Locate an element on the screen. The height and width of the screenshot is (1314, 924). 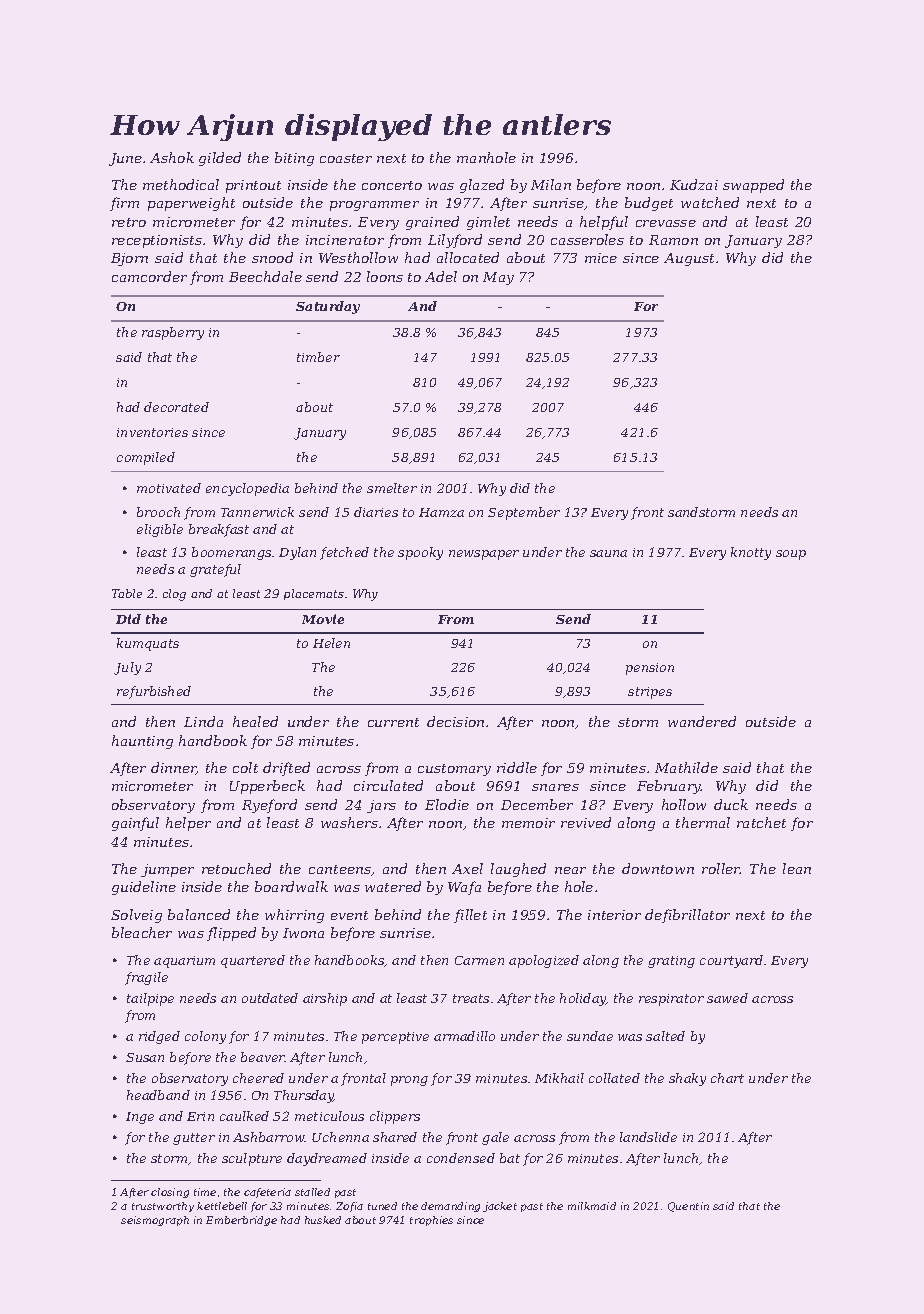
newspaper is located at coordinates (484, 555).
